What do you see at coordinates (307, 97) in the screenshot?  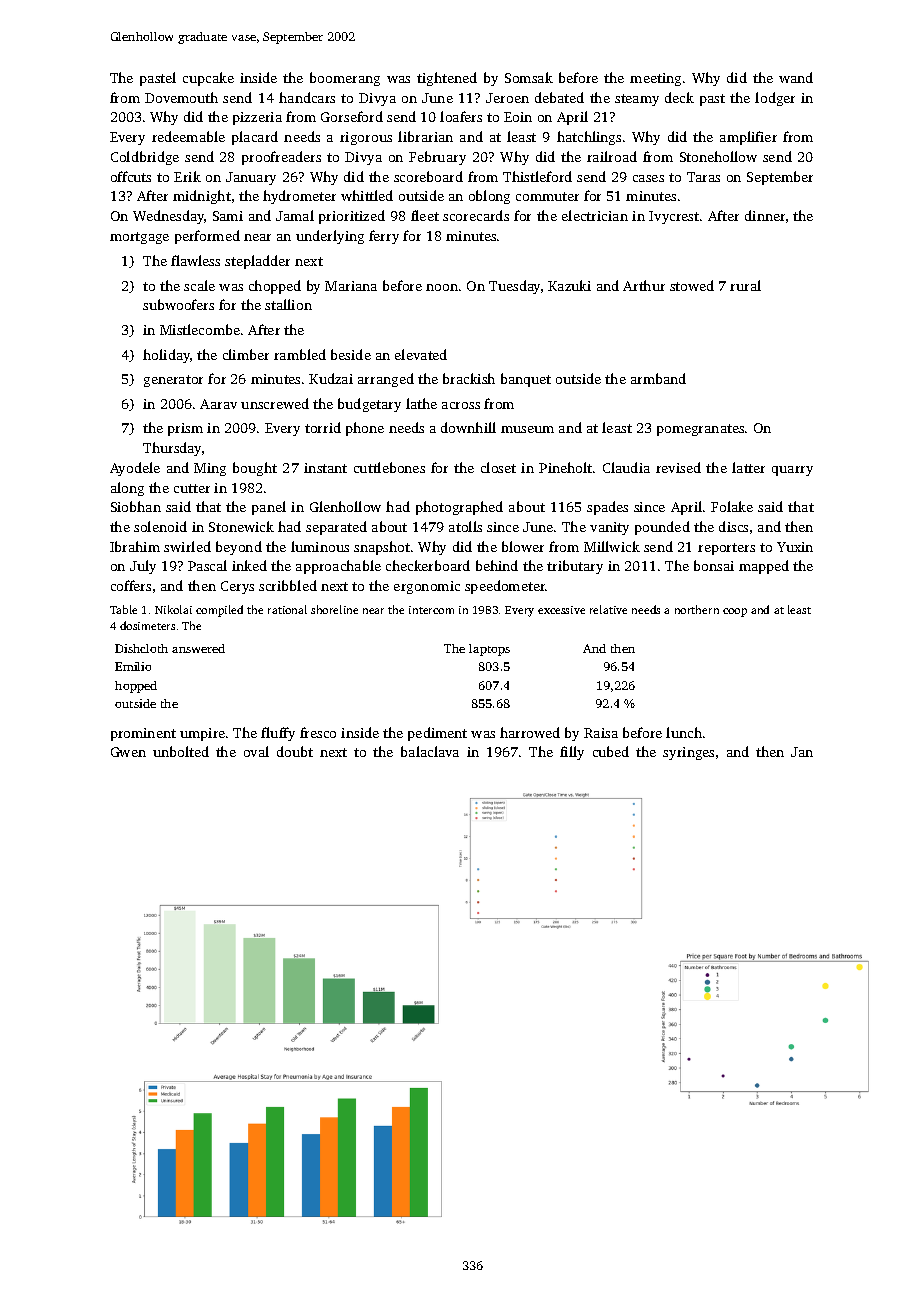 I see `handcars` at bounding box center [307, 97].
